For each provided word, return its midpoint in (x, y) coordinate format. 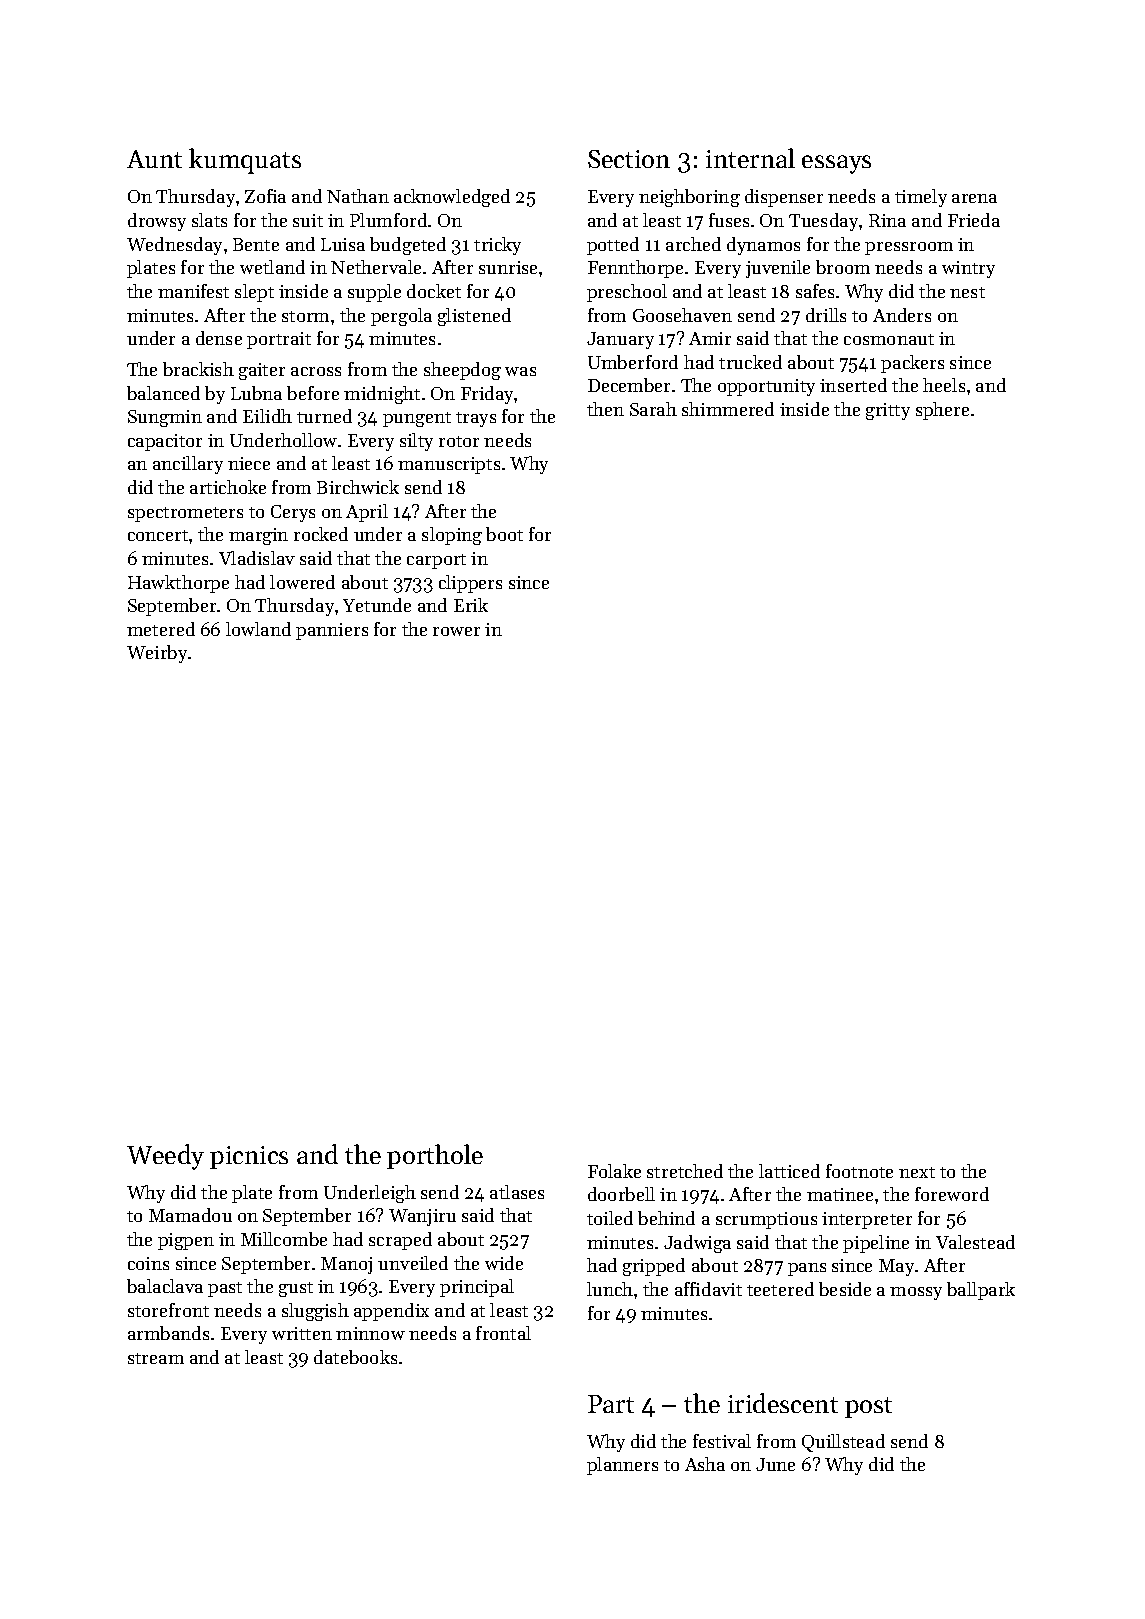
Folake (614, 1171)
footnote (859, 1171)
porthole (435, 1156)
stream (156, 1358)
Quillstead (843, 1443)
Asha (705, 1464)
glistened (474, 317)
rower (456, 631)
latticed (789, 1171)
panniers (332, 631)
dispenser (784, 198)
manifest (193, 291)
